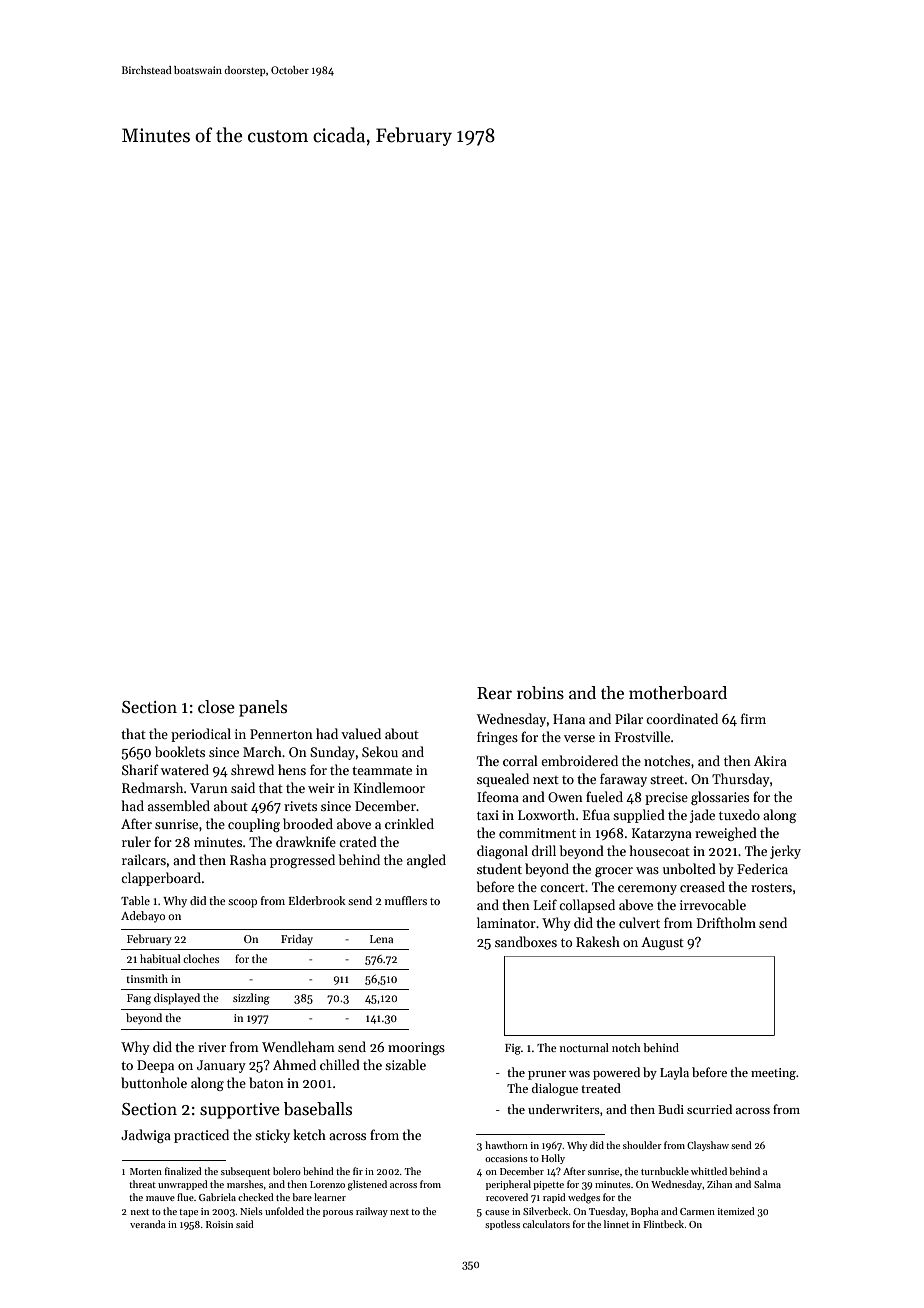  I want to click on motherboard, so click(678, 693).
